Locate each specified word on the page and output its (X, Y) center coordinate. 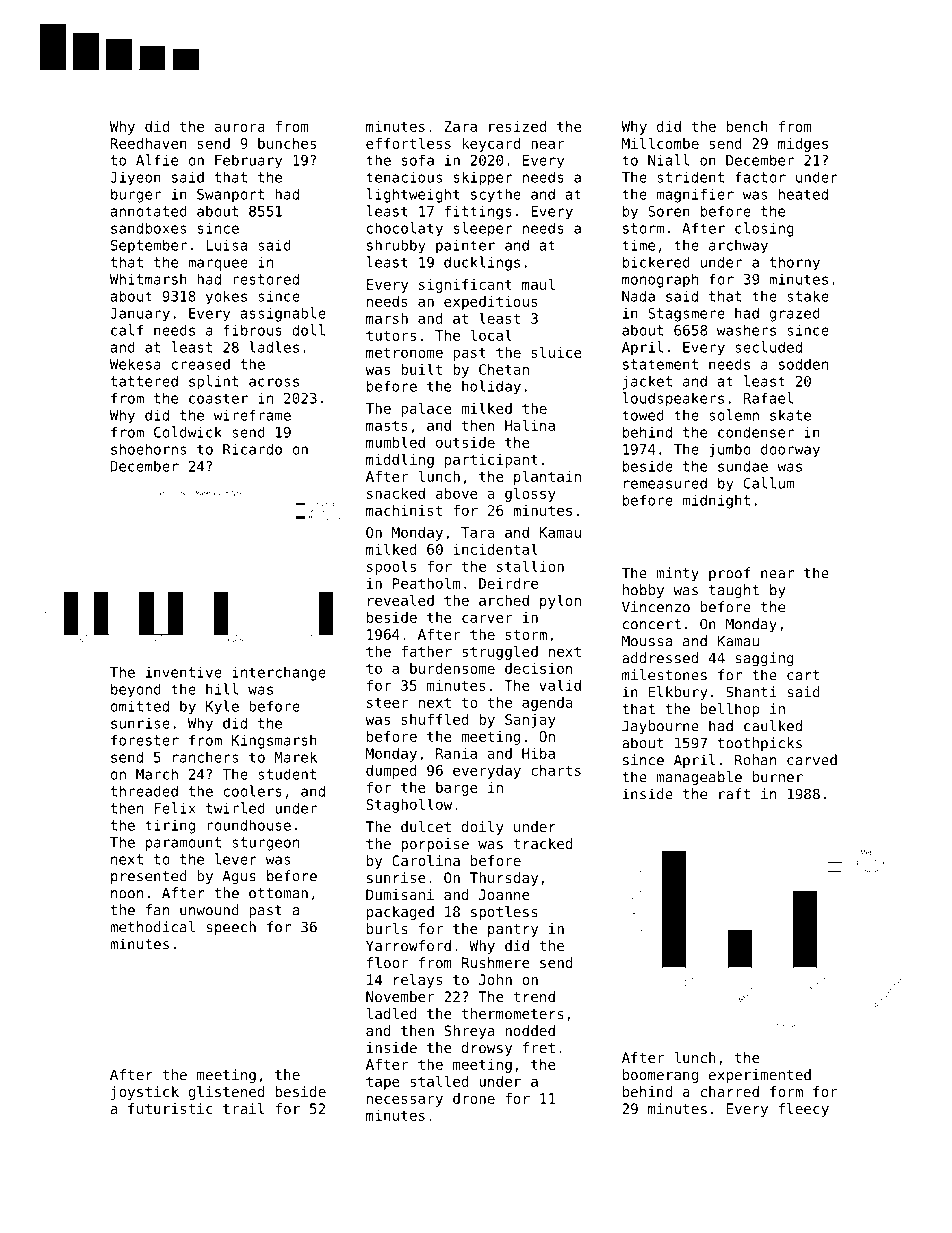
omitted (139, 706)
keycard (491, 145)
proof (729, 574)
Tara (477, 532)
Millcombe (660, 143)
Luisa (226, 245)
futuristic (170, 1108)
